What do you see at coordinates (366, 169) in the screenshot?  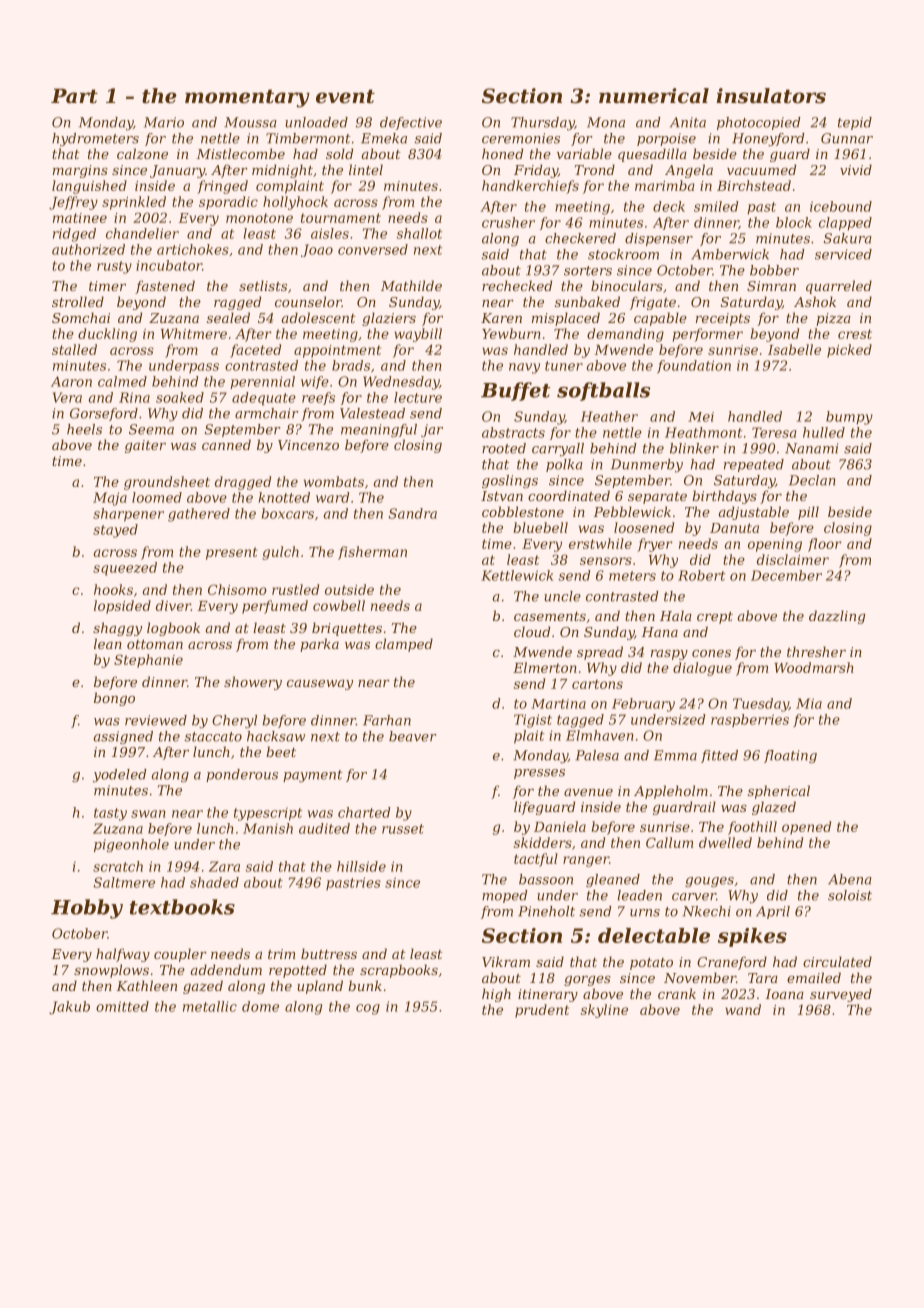 I see `lintel` at bounding box center [366, 169].
